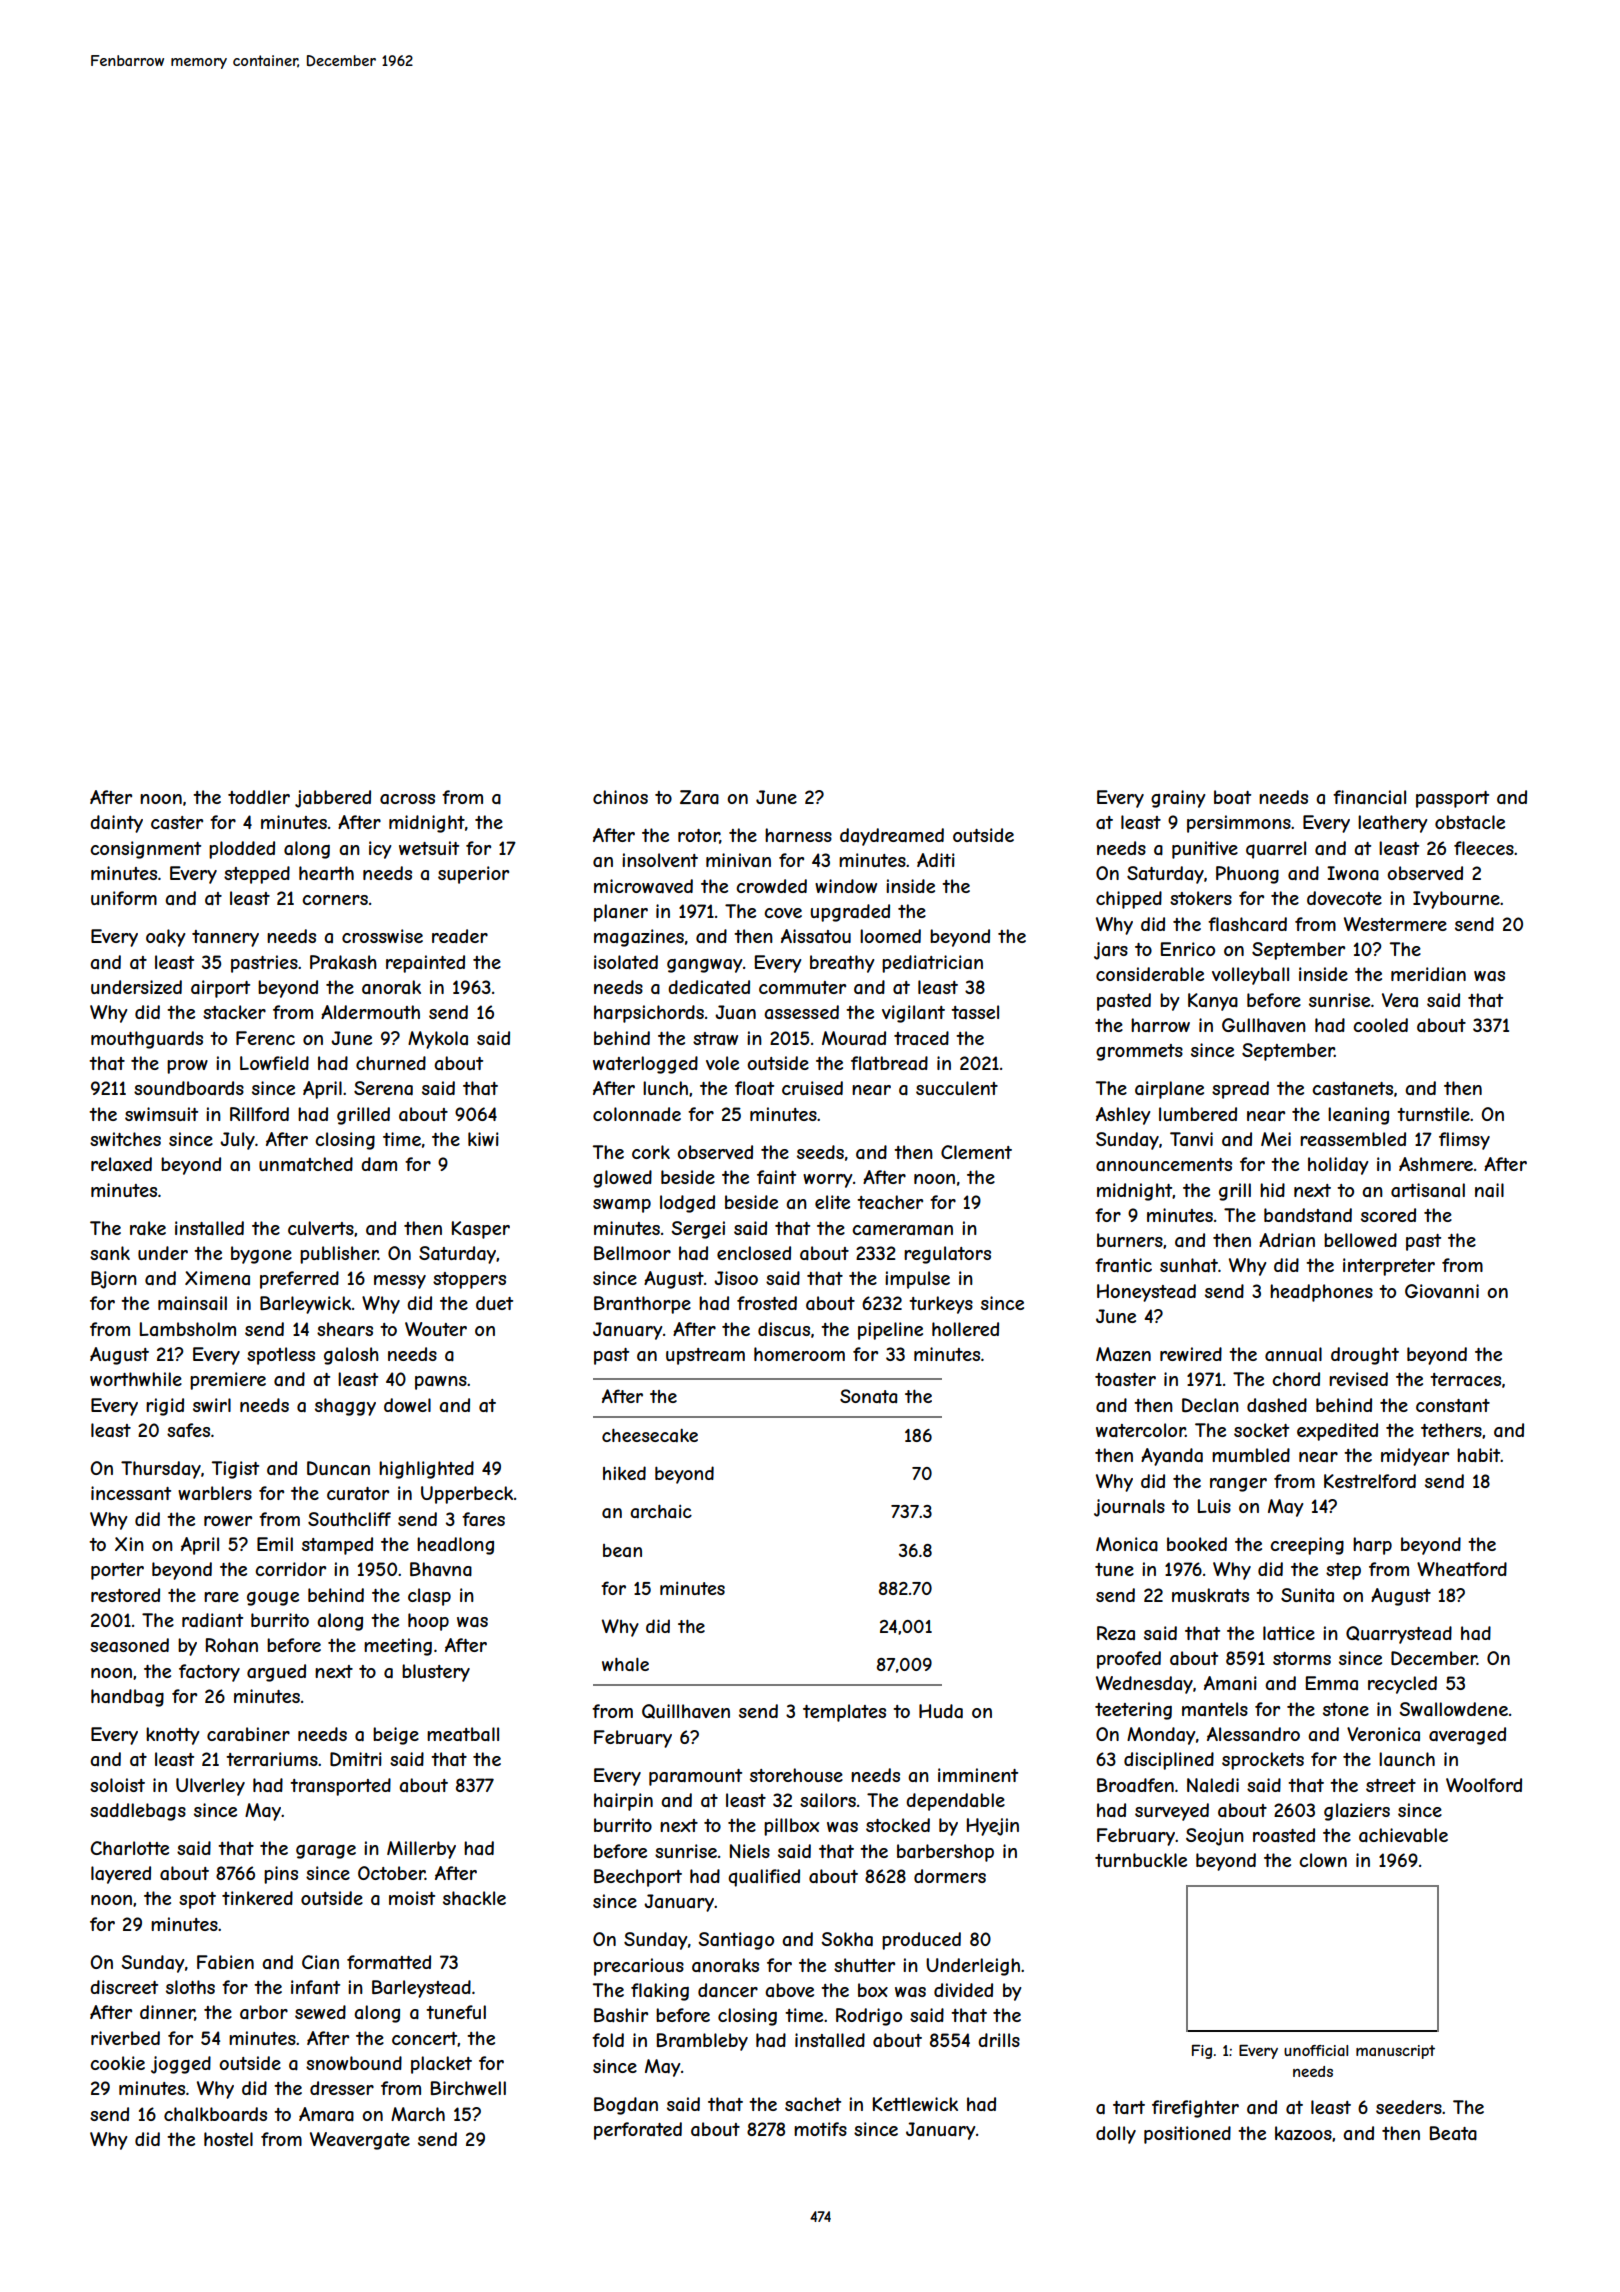 The height and width of the page is (2292, 1620). Describe the element at coordinates (114, 1280) in the page. I see `Bjorn` at that location.
